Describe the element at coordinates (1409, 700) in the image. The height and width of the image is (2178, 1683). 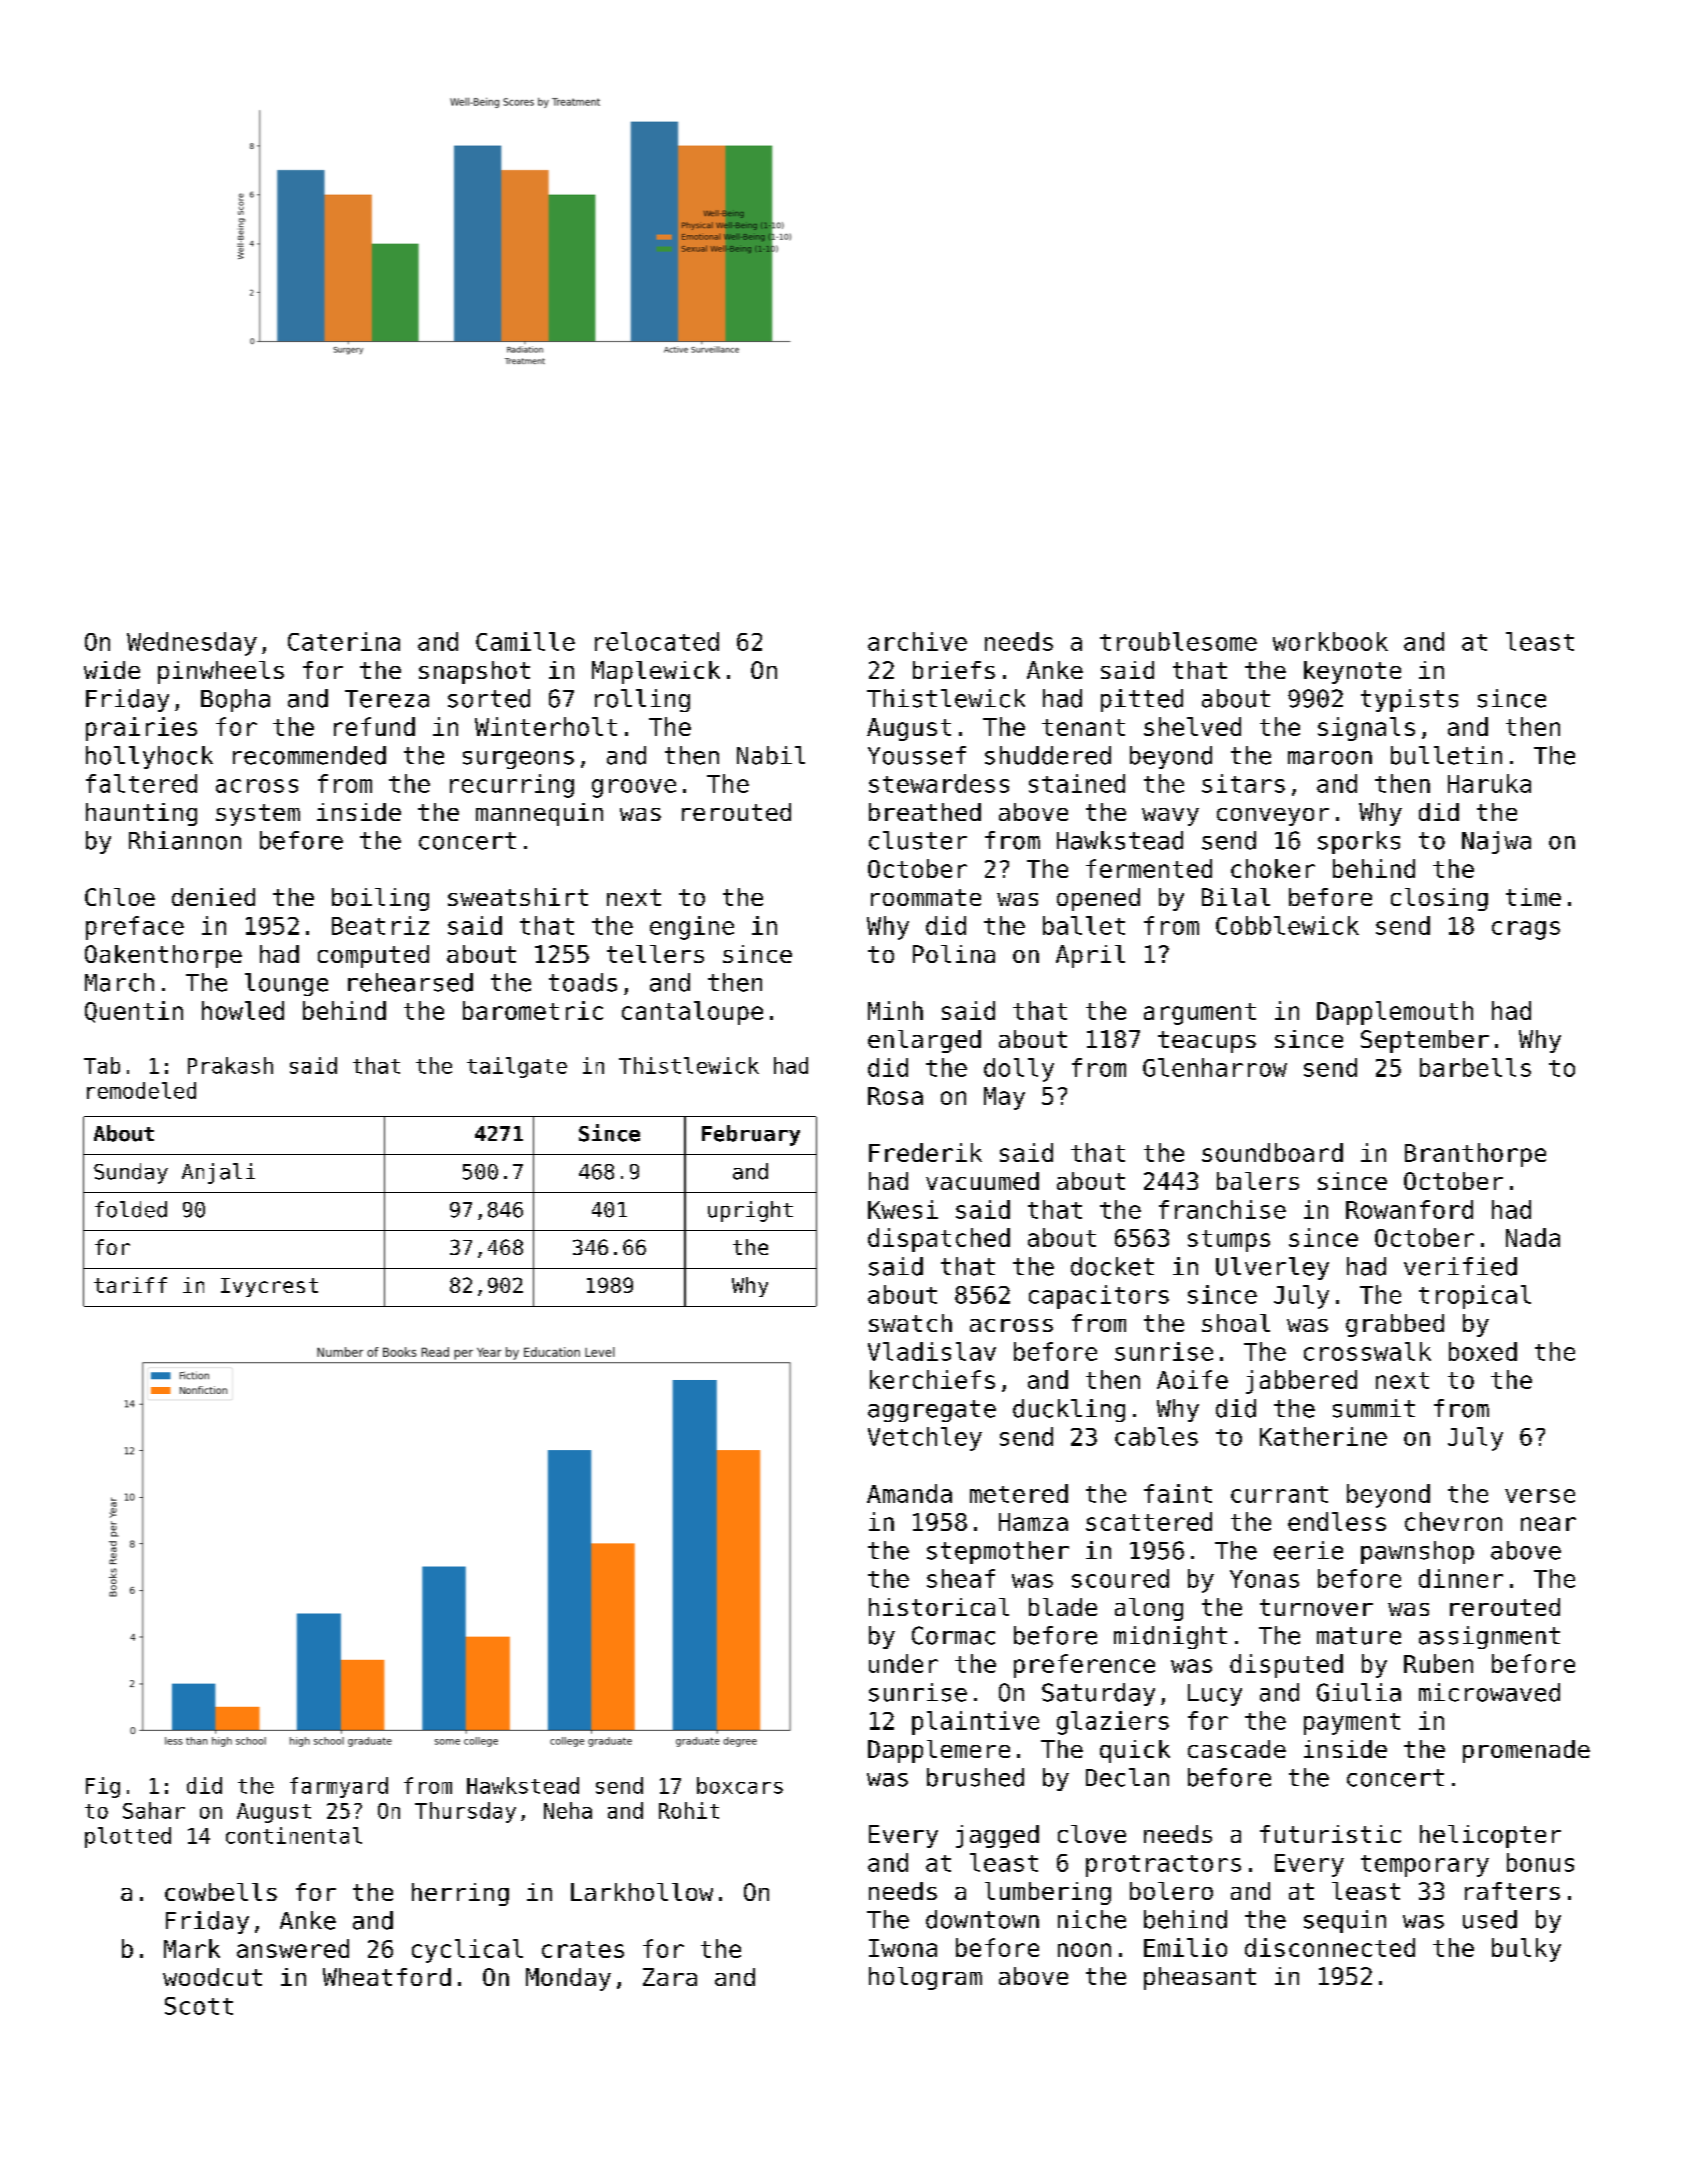
I see `typists` at that location.
